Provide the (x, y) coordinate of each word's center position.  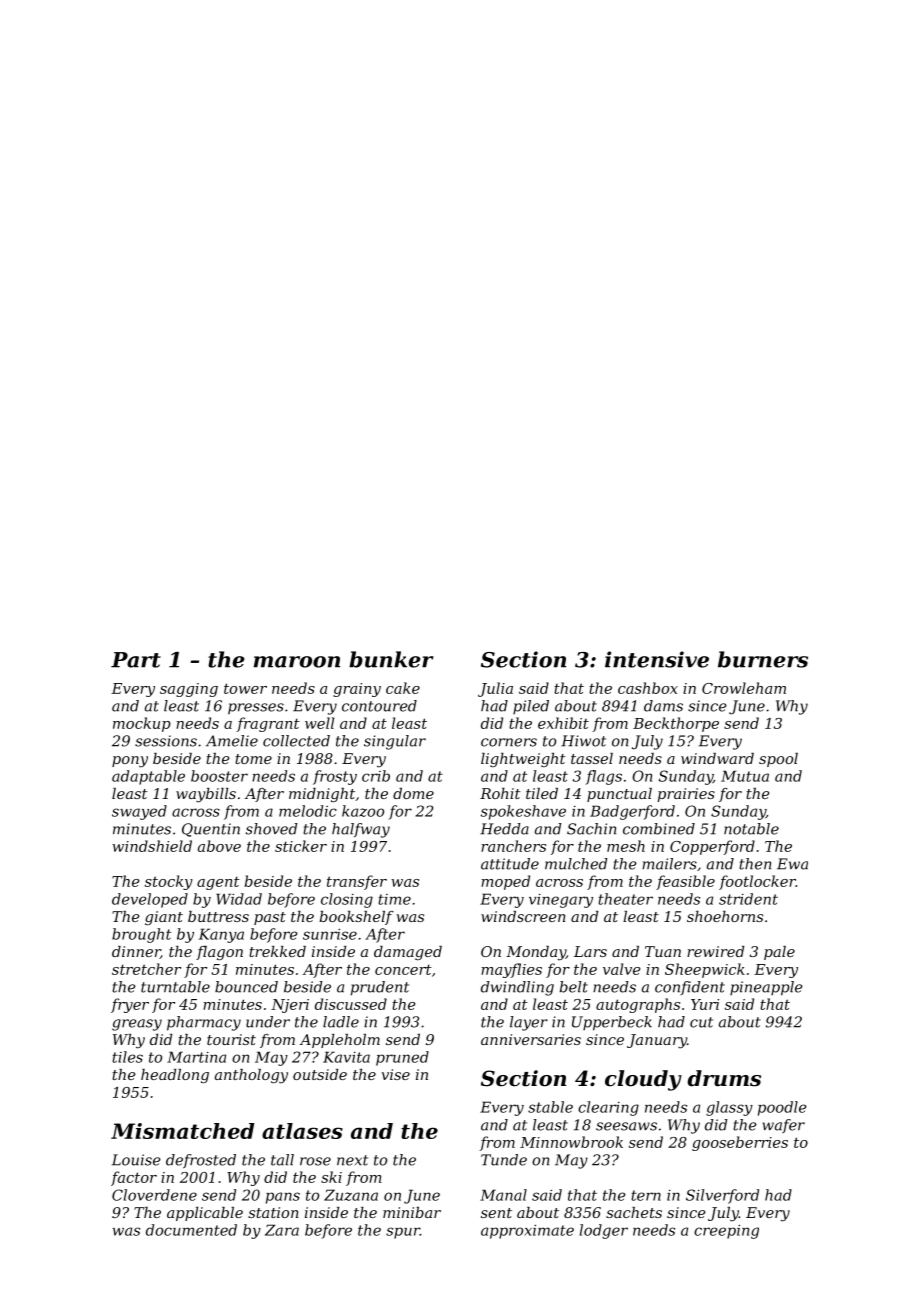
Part (136, 660)
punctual (619, 795)
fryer (130, 1005)
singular (395, 742)
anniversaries (531, 1039)
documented (191, 1230)
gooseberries (740, 1143)
